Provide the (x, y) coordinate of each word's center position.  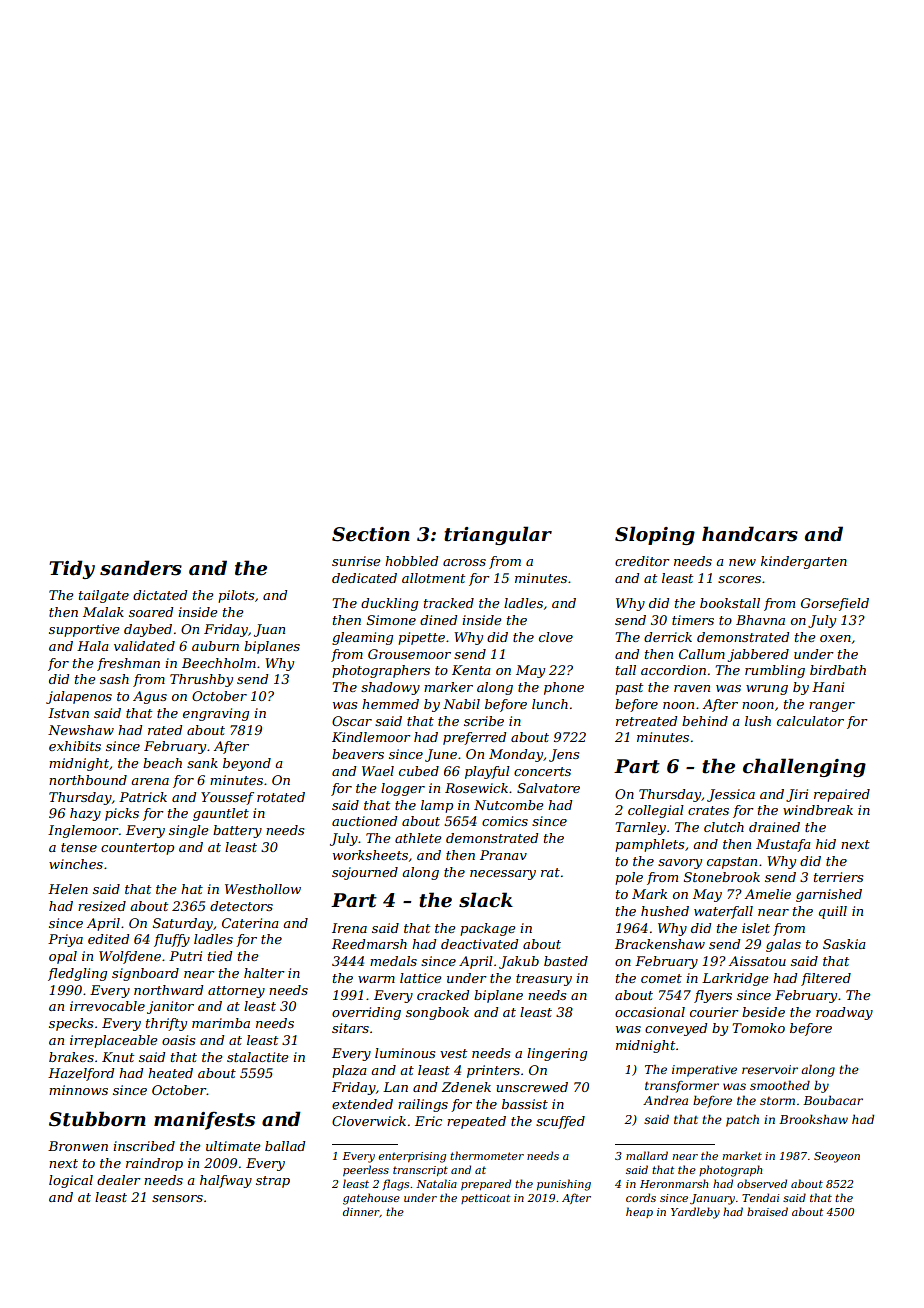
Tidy (72, 569)
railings (423, 1105)
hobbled (411, 561)
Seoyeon (837, 1157)
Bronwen (78, 1146)
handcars (750, 534)
